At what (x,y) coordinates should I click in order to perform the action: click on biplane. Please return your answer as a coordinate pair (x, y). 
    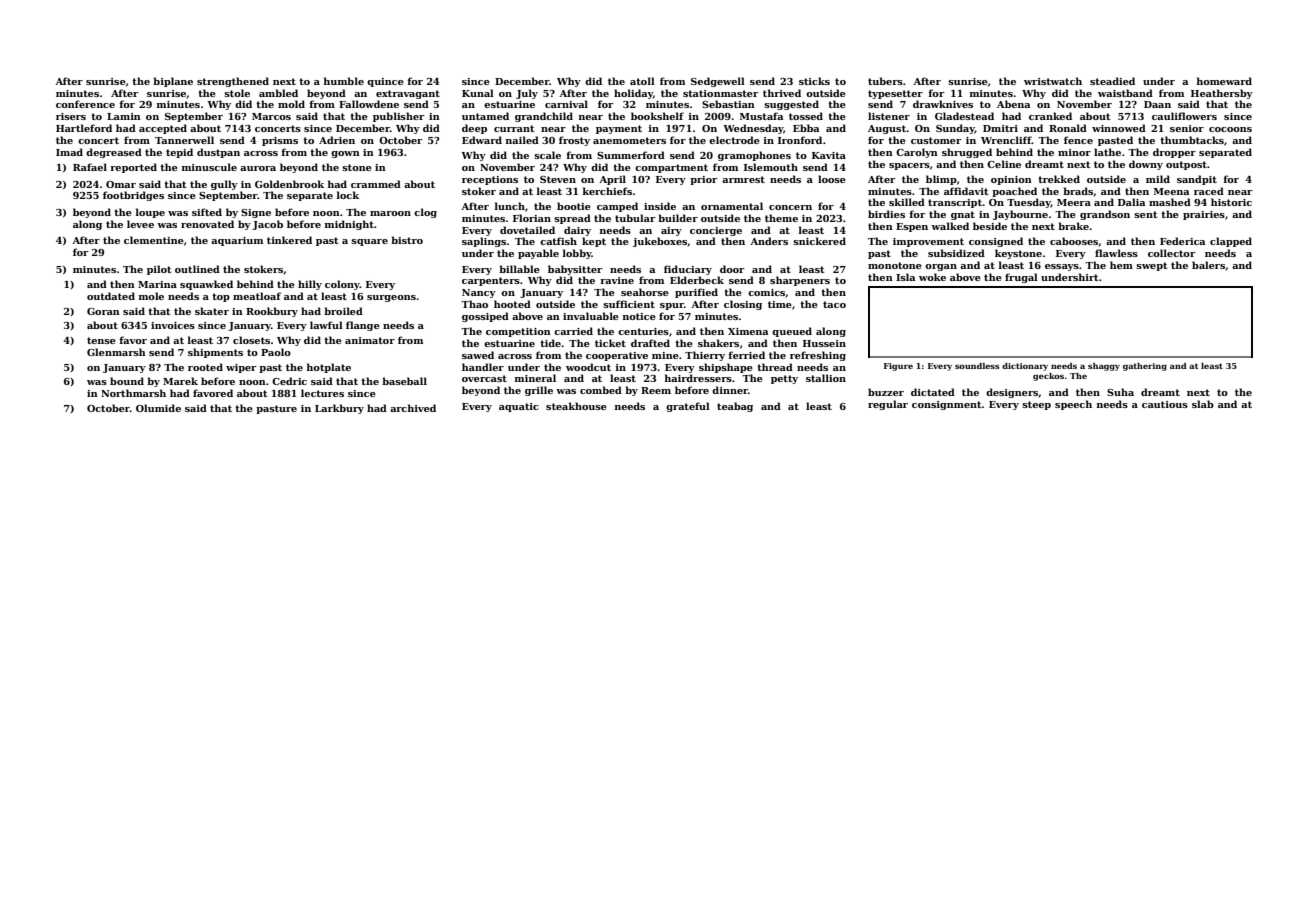
    Looking at the image, I should click on (173, 82).
